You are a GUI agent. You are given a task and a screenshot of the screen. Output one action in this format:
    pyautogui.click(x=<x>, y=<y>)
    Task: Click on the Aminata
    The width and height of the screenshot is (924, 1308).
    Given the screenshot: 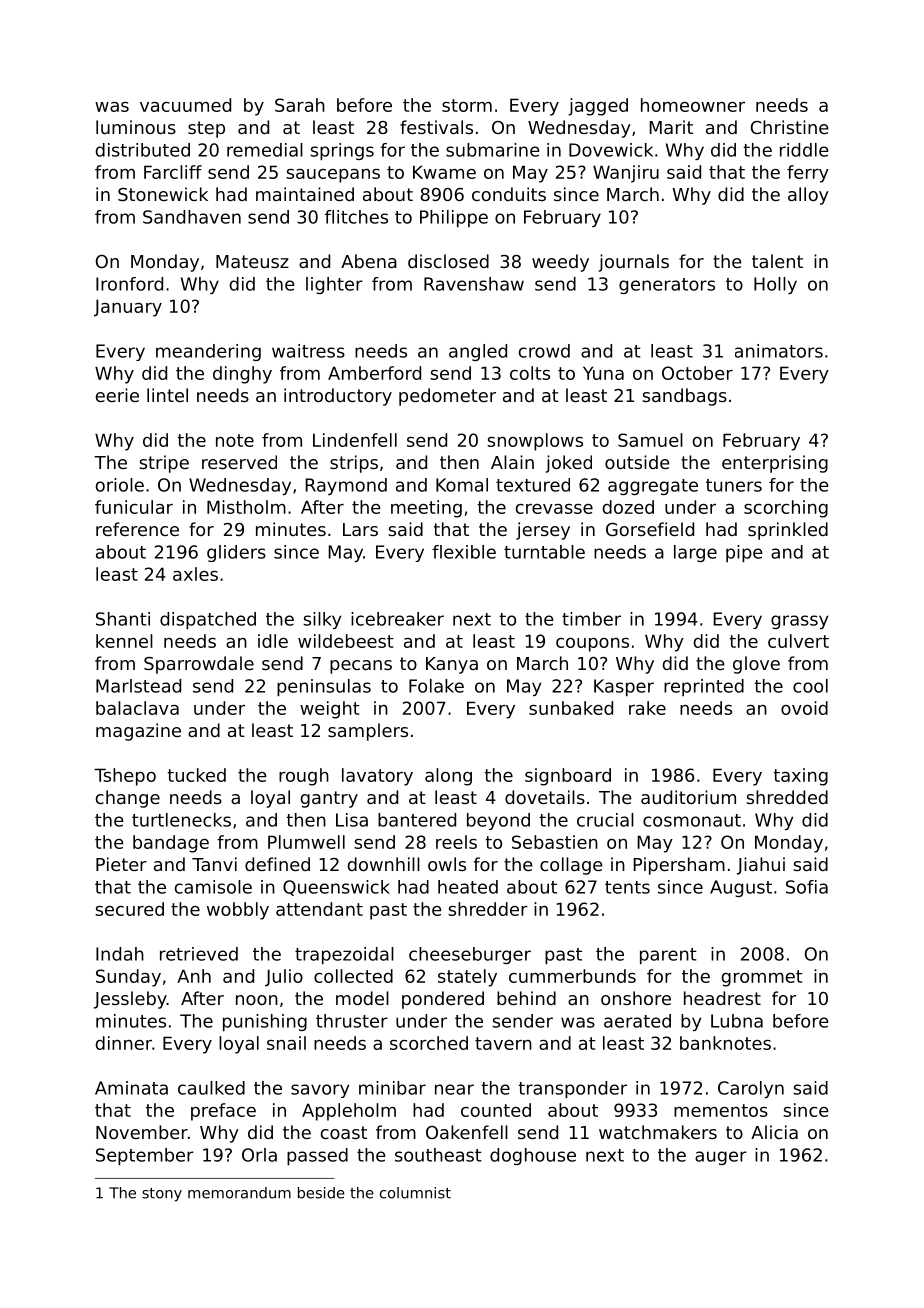 What is the action you would take?
    pyautogui.click(x=131, y=1088)
